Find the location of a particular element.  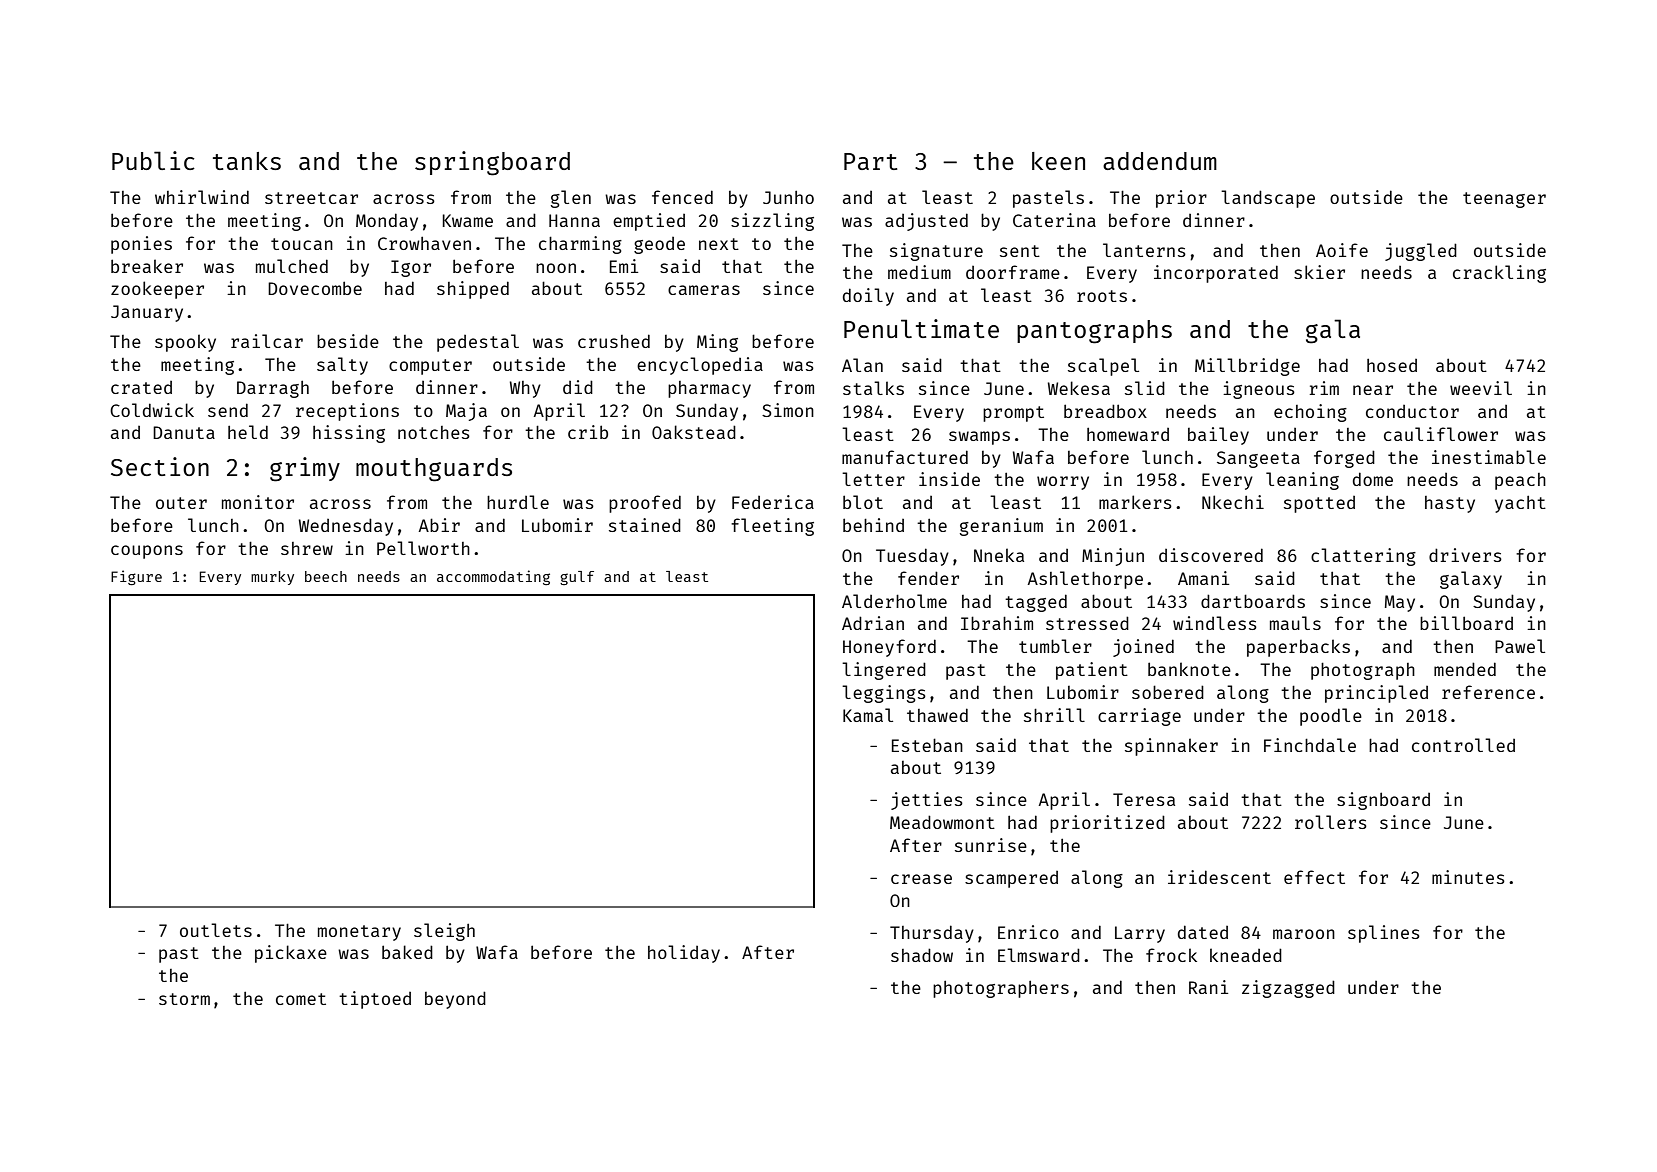

keen is located at coordinates (1058, 161).
